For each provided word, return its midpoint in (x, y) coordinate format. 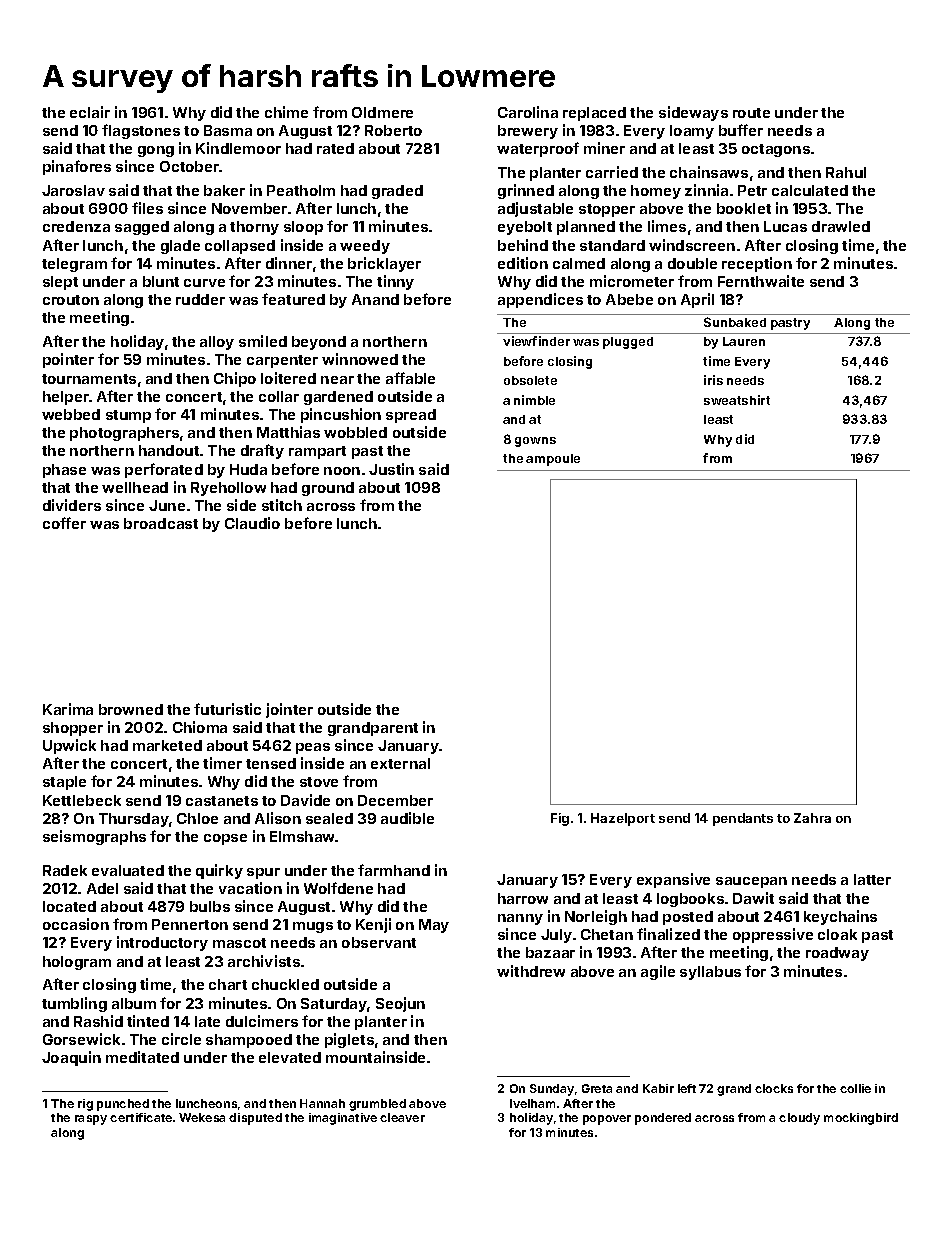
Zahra (812, 818)
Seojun (400, 1004)
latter (872, 879)
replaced (594, 114)
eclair (90, 112)
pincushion (341, 415)
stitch (282, 505)
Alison (278, 818)
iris (713, 380)
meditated (142, 1057)
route (751, 113)
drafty (262, 451)
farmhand (394, 870)
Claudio (252, 523)
